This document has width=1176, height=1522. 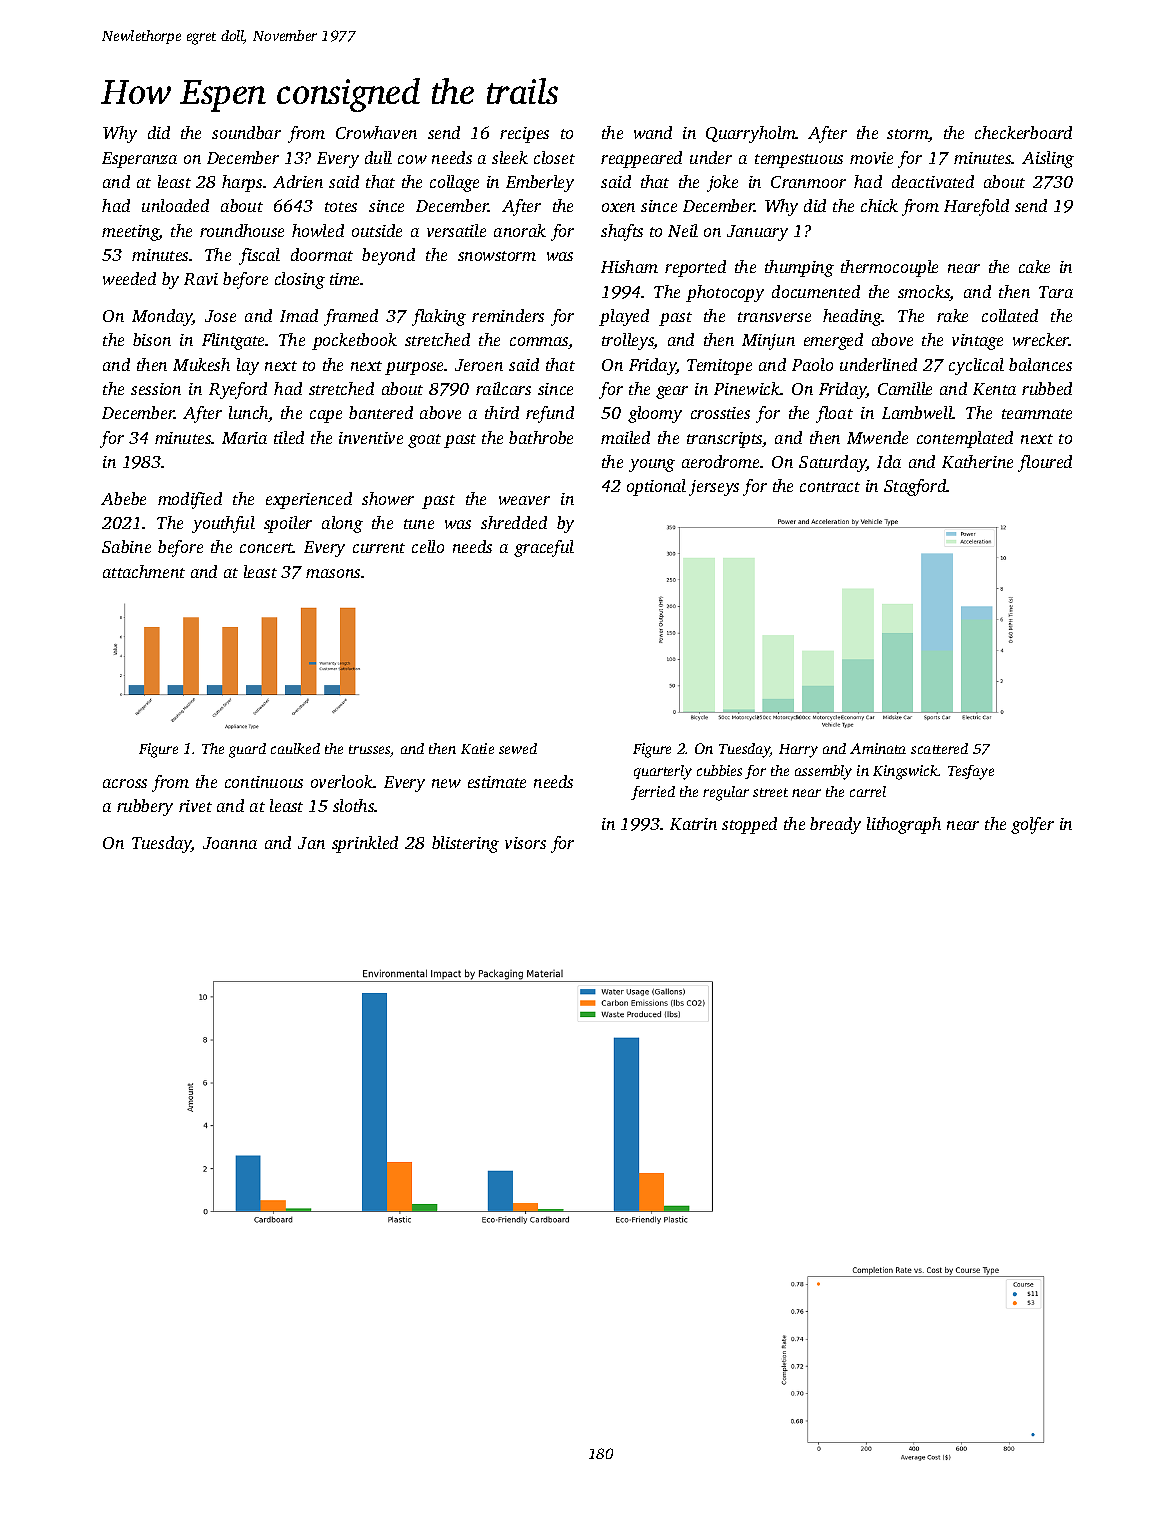 I want to click on meeting, so click(x=130, y=233).
